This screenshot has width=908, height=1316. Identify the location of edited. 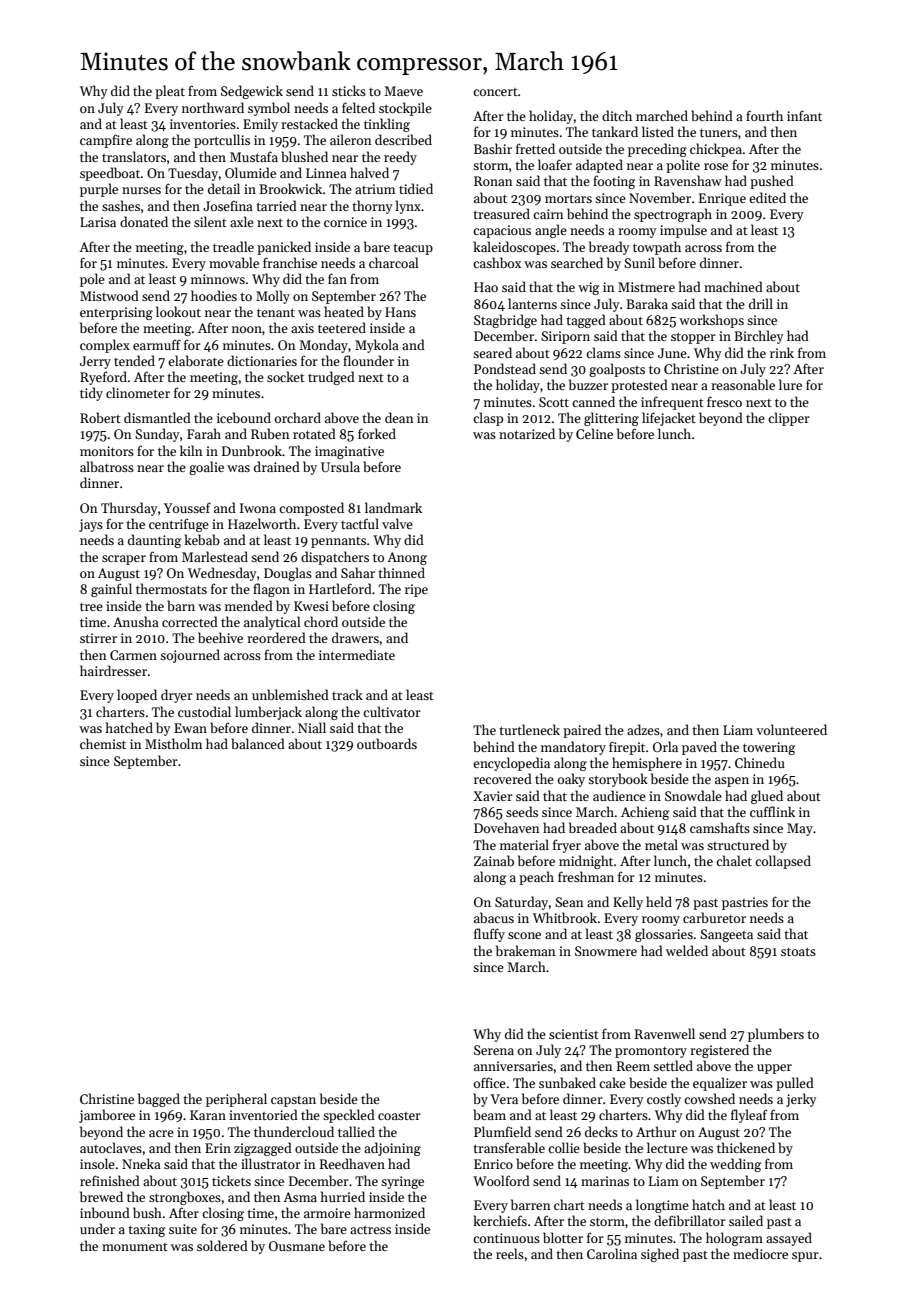
(767, 197).
